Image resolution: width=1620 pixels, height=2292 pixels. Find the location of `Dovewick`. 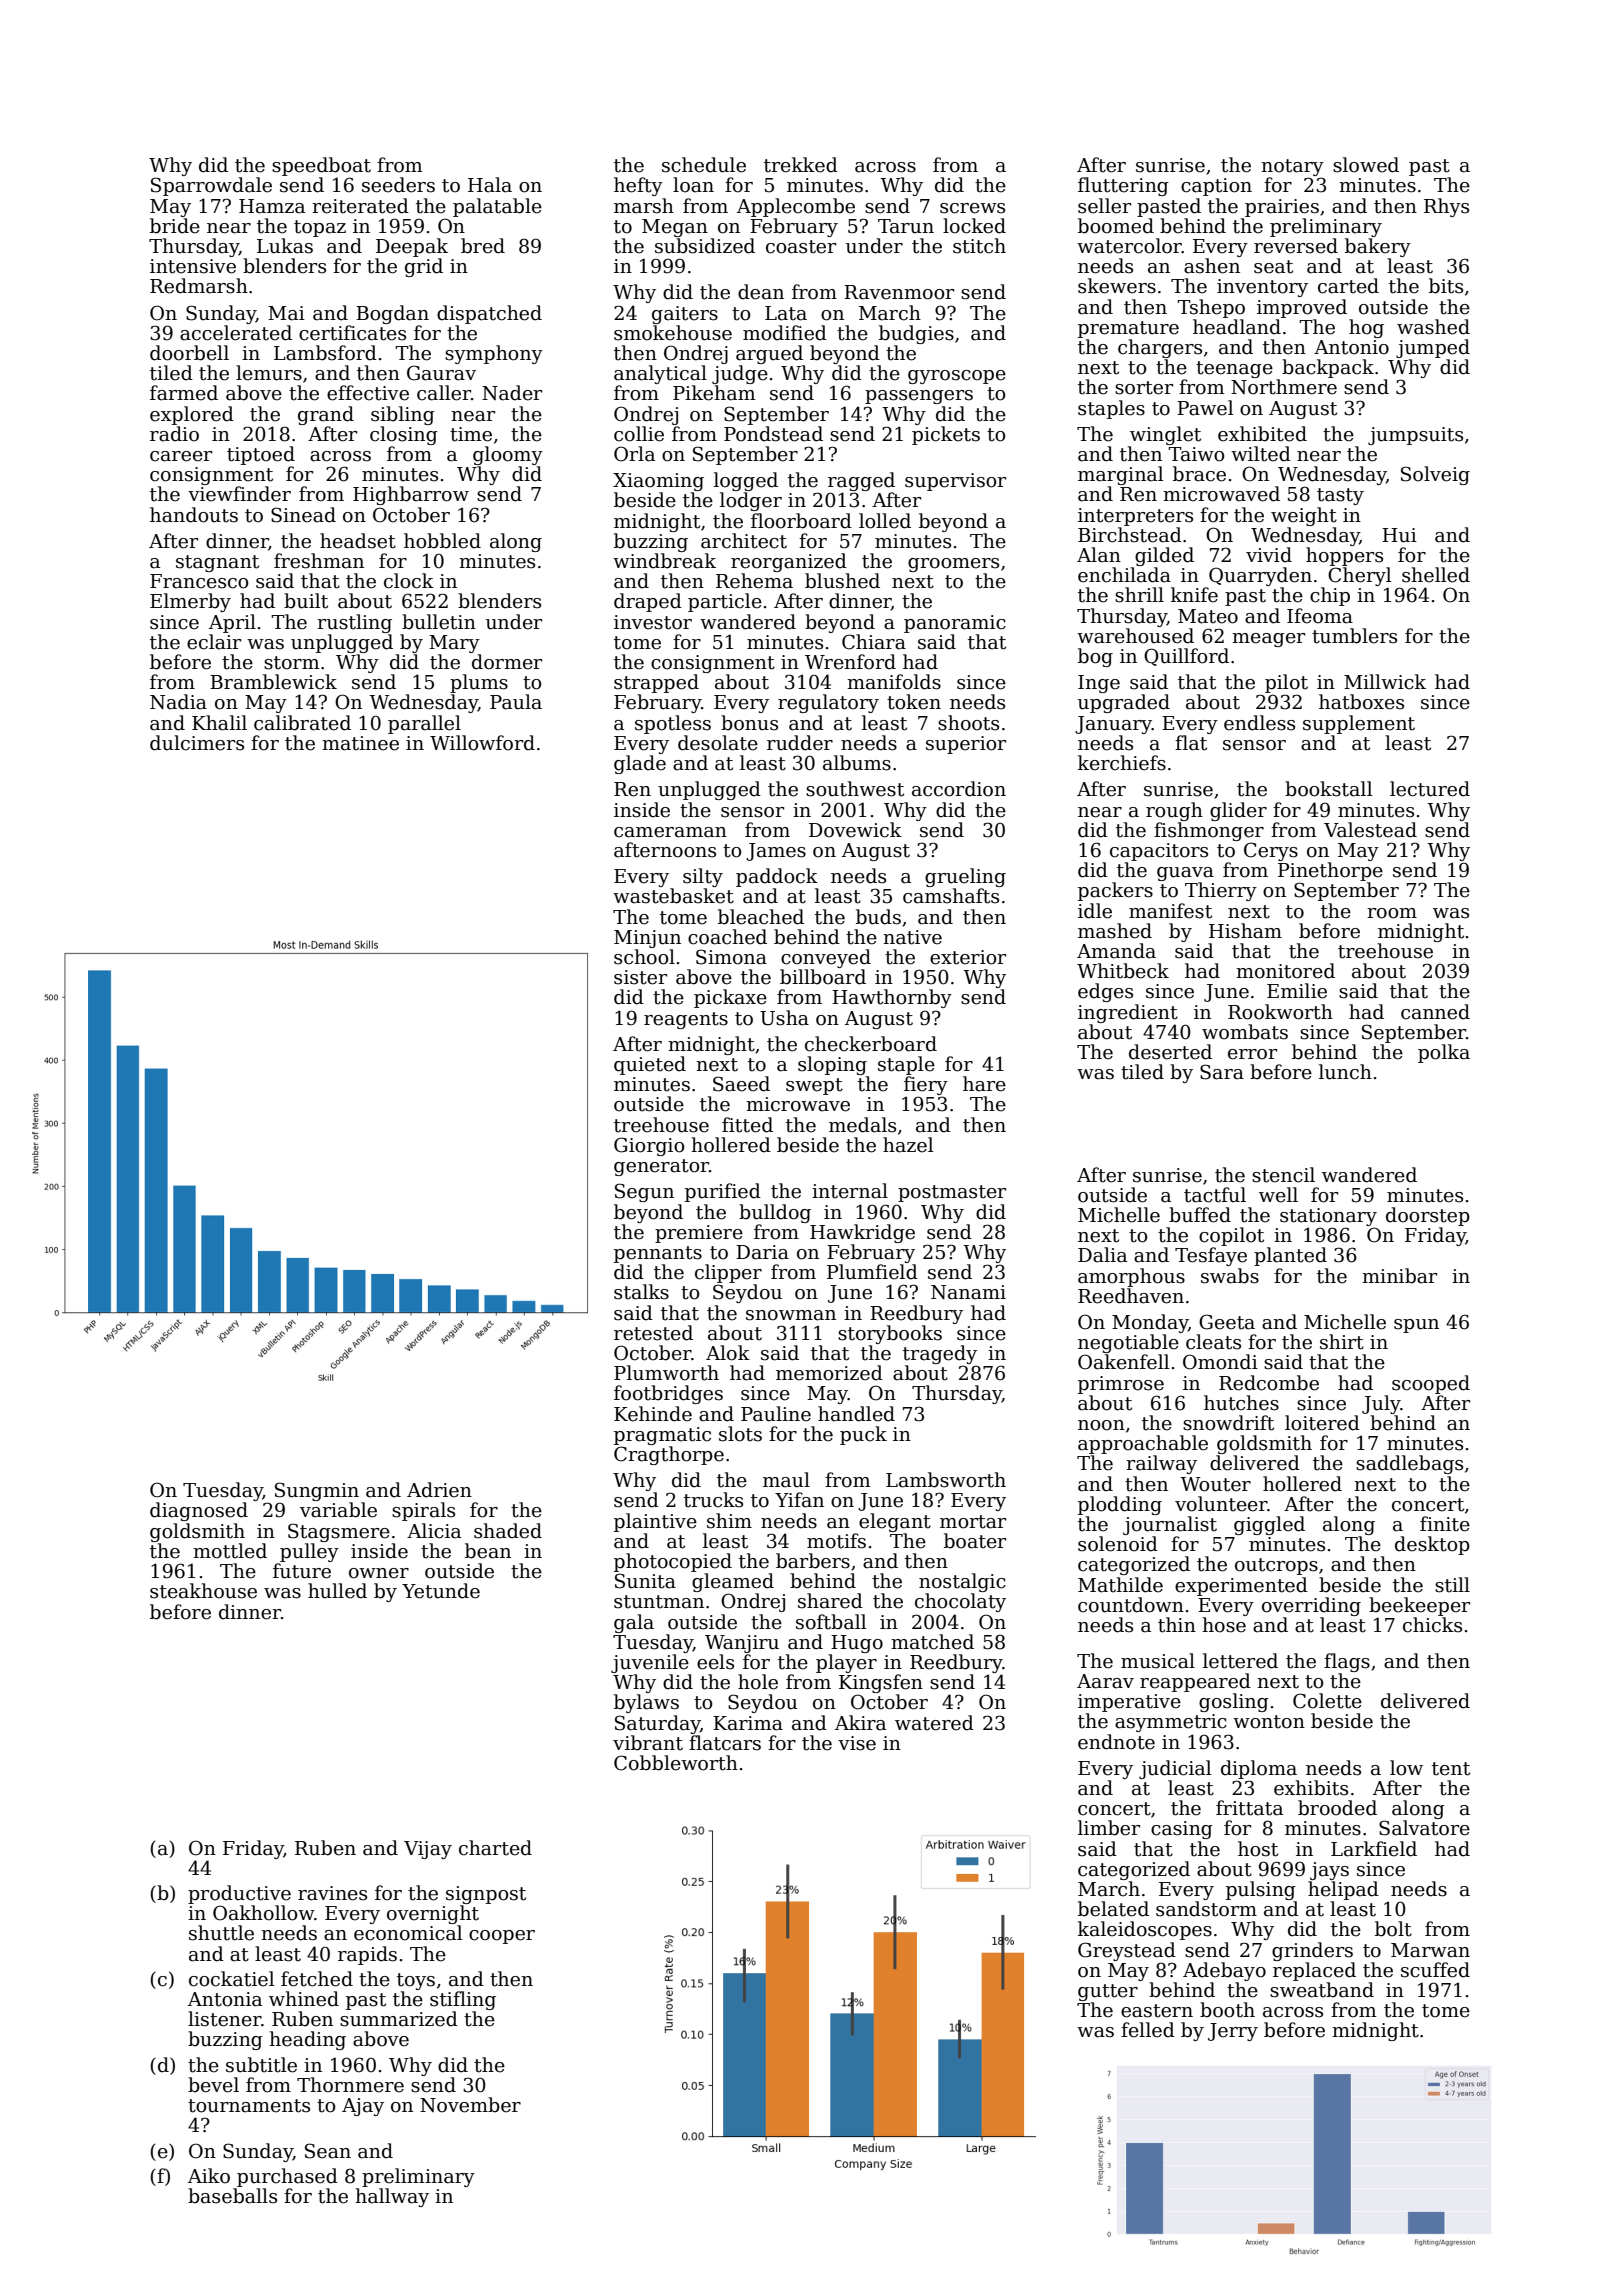

Dovewick is located at coordinates (855, 830).
